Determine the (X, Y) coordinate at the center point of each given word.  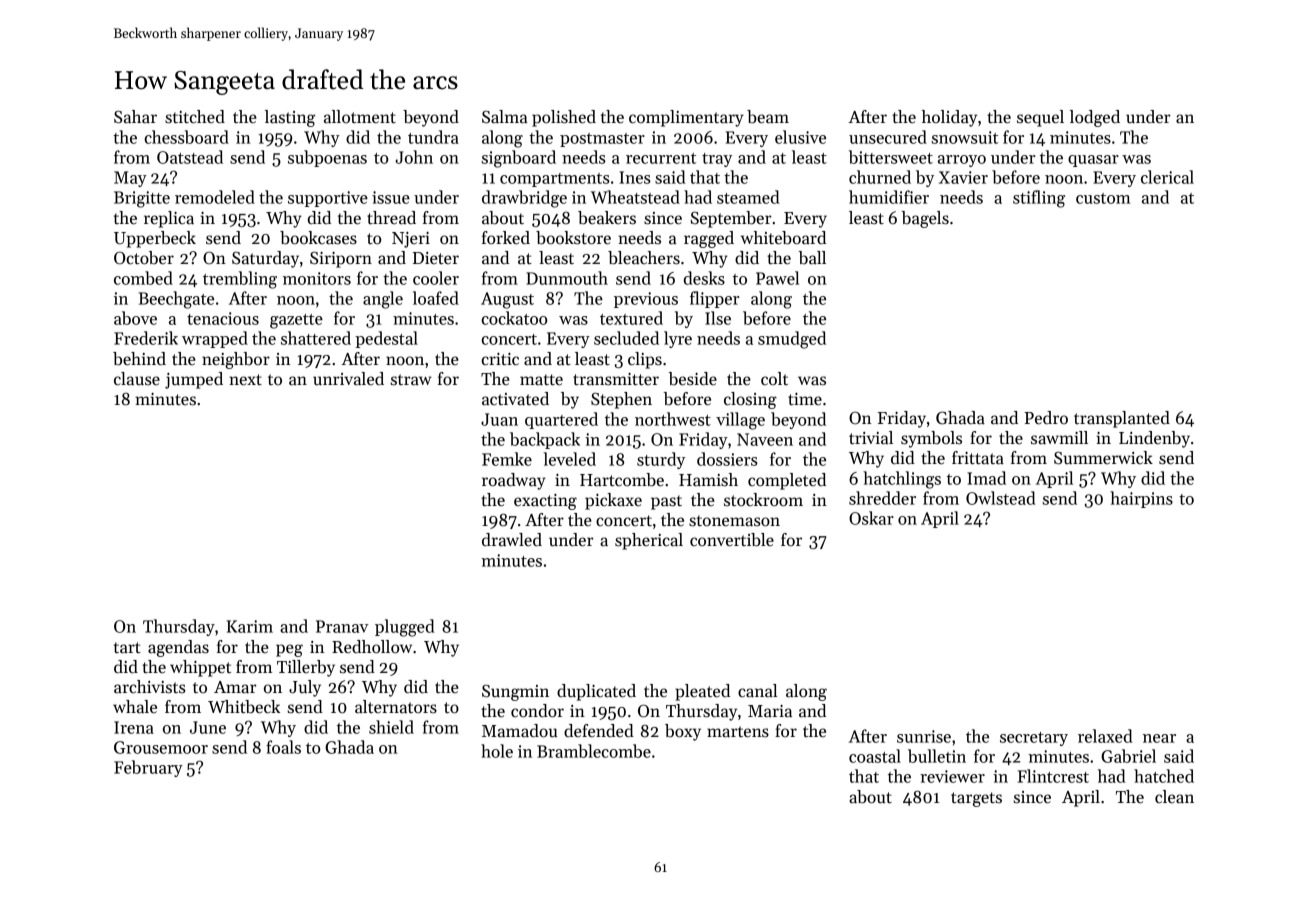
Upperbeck (155, 239)
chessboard (186, 137)
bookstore (573, 238)
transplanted (1122, 419)
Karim (250, 626)
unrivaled (348, 379)
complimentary (686, 118)
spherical (649, 541)
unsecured (888, 137)
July (305, 688)
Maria (770, 711)
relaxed (1105, 736)
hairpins (1141, 499)
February (148, 768)
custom (1103, 198)
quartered (561, 420)
